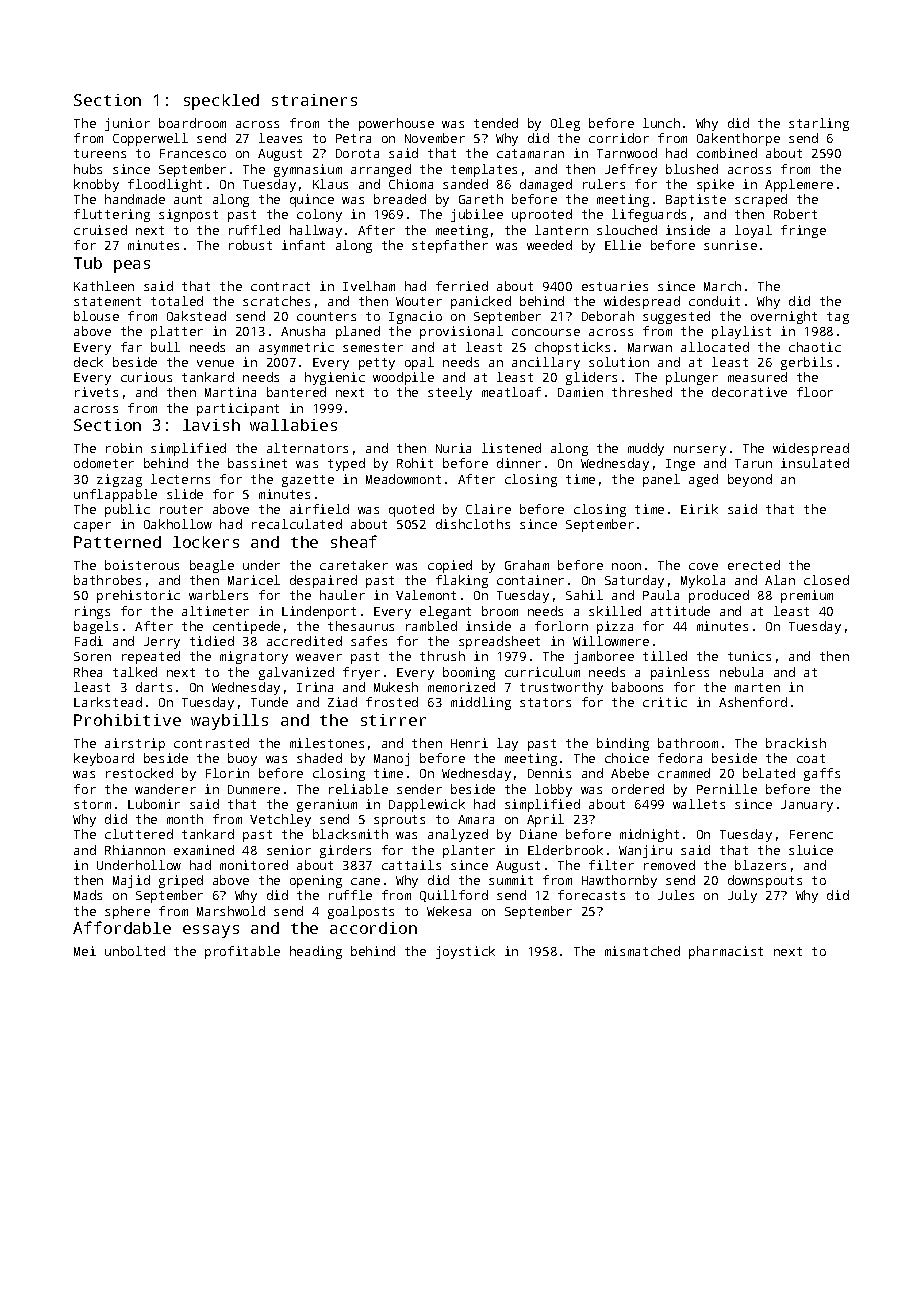 This screenshot has height=1308, width=924. Describe the element at coordinates (254, 580) in the screenshot. I see `Maricel` at that location.
